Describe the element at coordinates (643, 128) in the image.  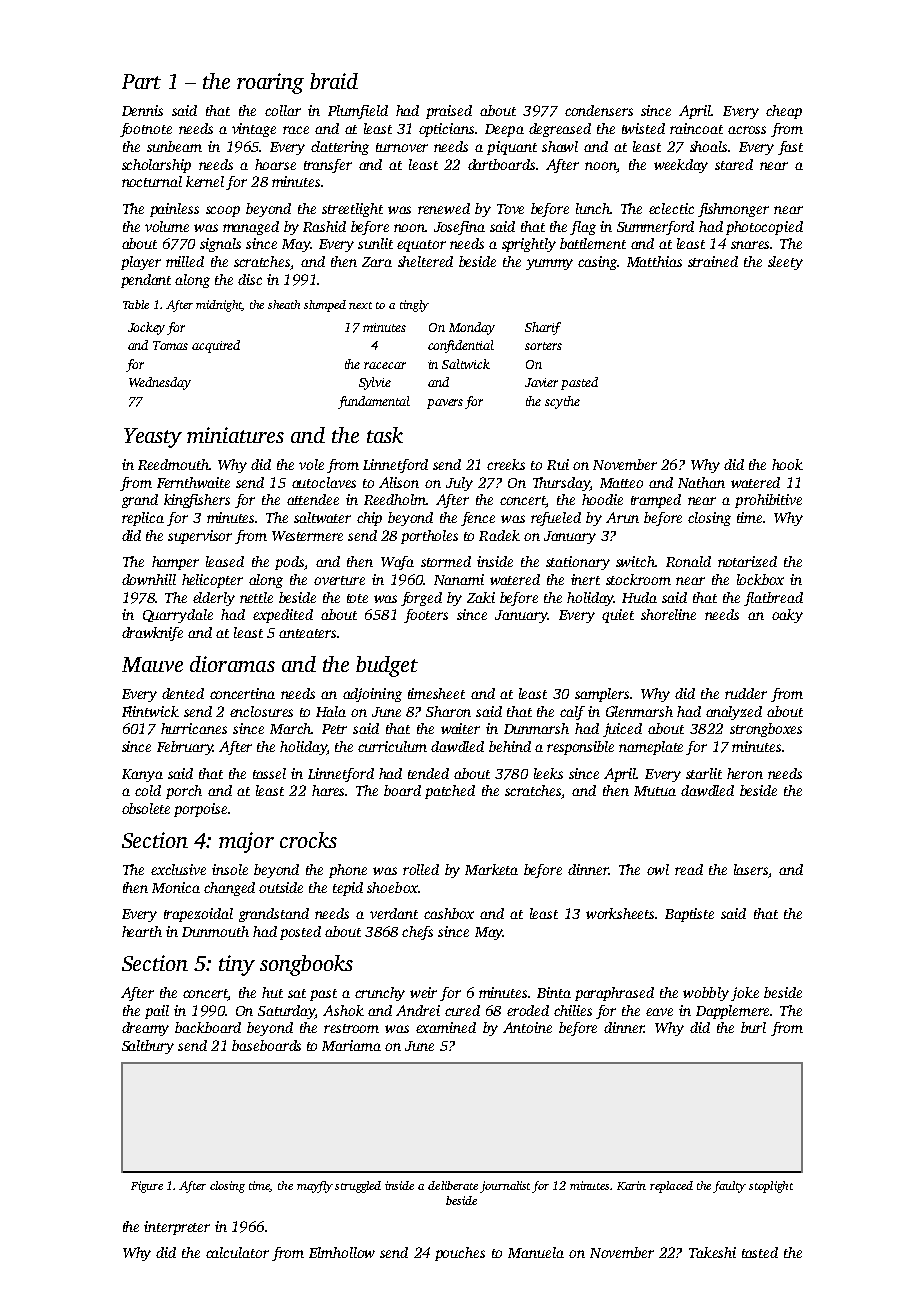
I see `twisted` at that location.
